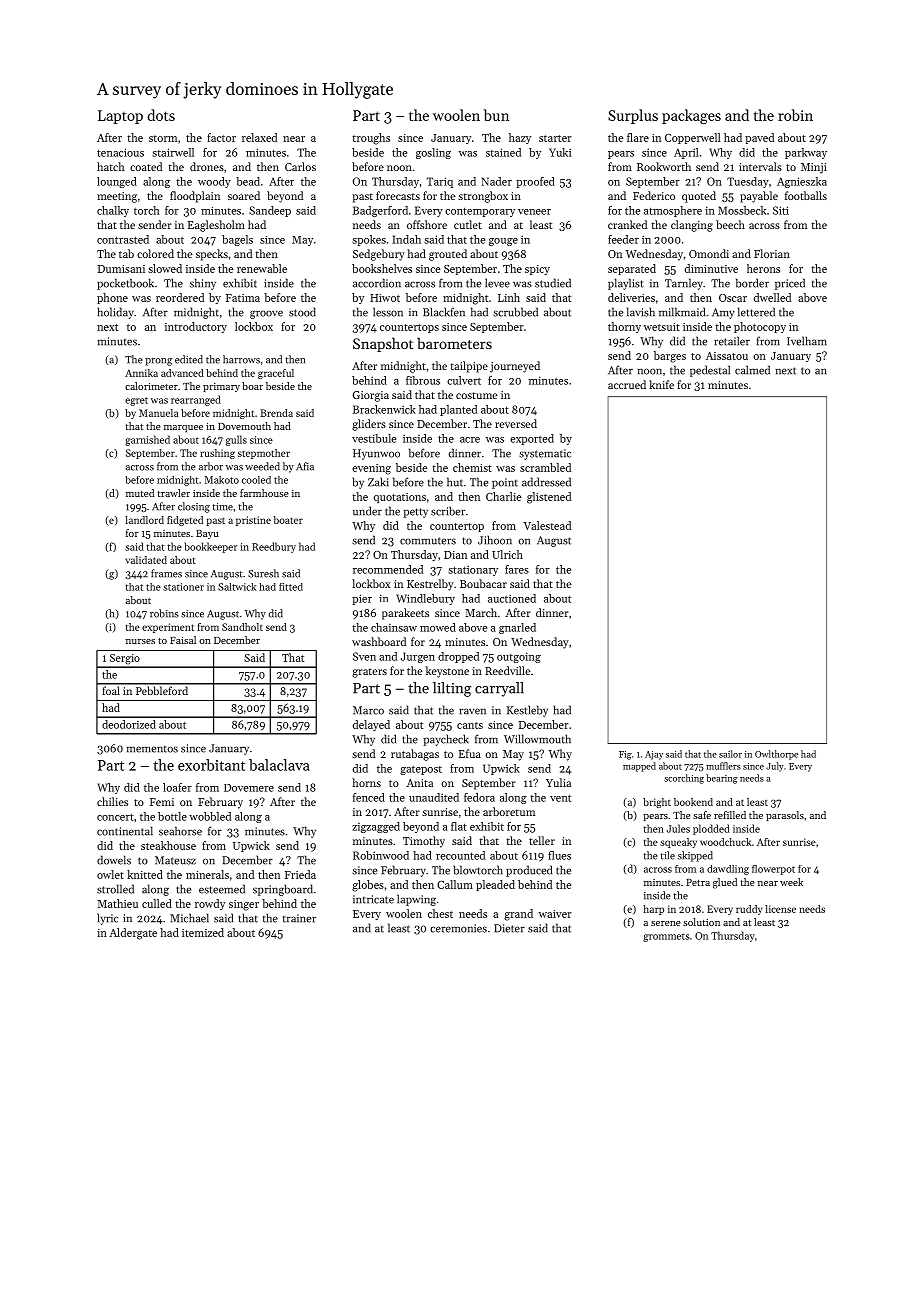  What do you see at coordinates (470, 440) in the screenshot?
I see `acre` at bounding box center [470, 440].
